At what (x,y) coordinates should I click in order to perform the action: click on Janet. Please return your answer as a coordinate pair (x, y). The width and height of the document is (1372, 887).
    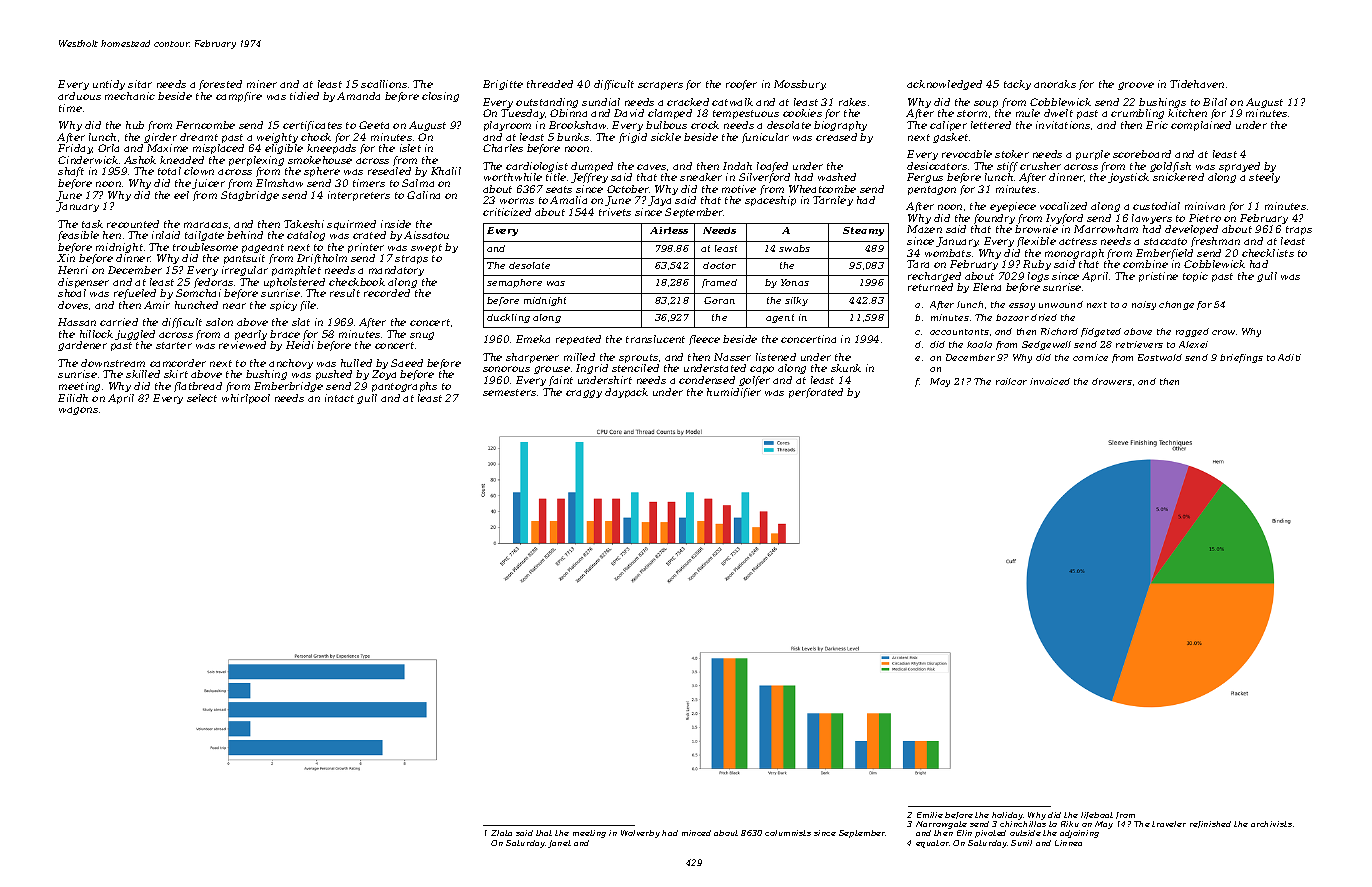
    Looking at the image, I should click on (559, 844).
